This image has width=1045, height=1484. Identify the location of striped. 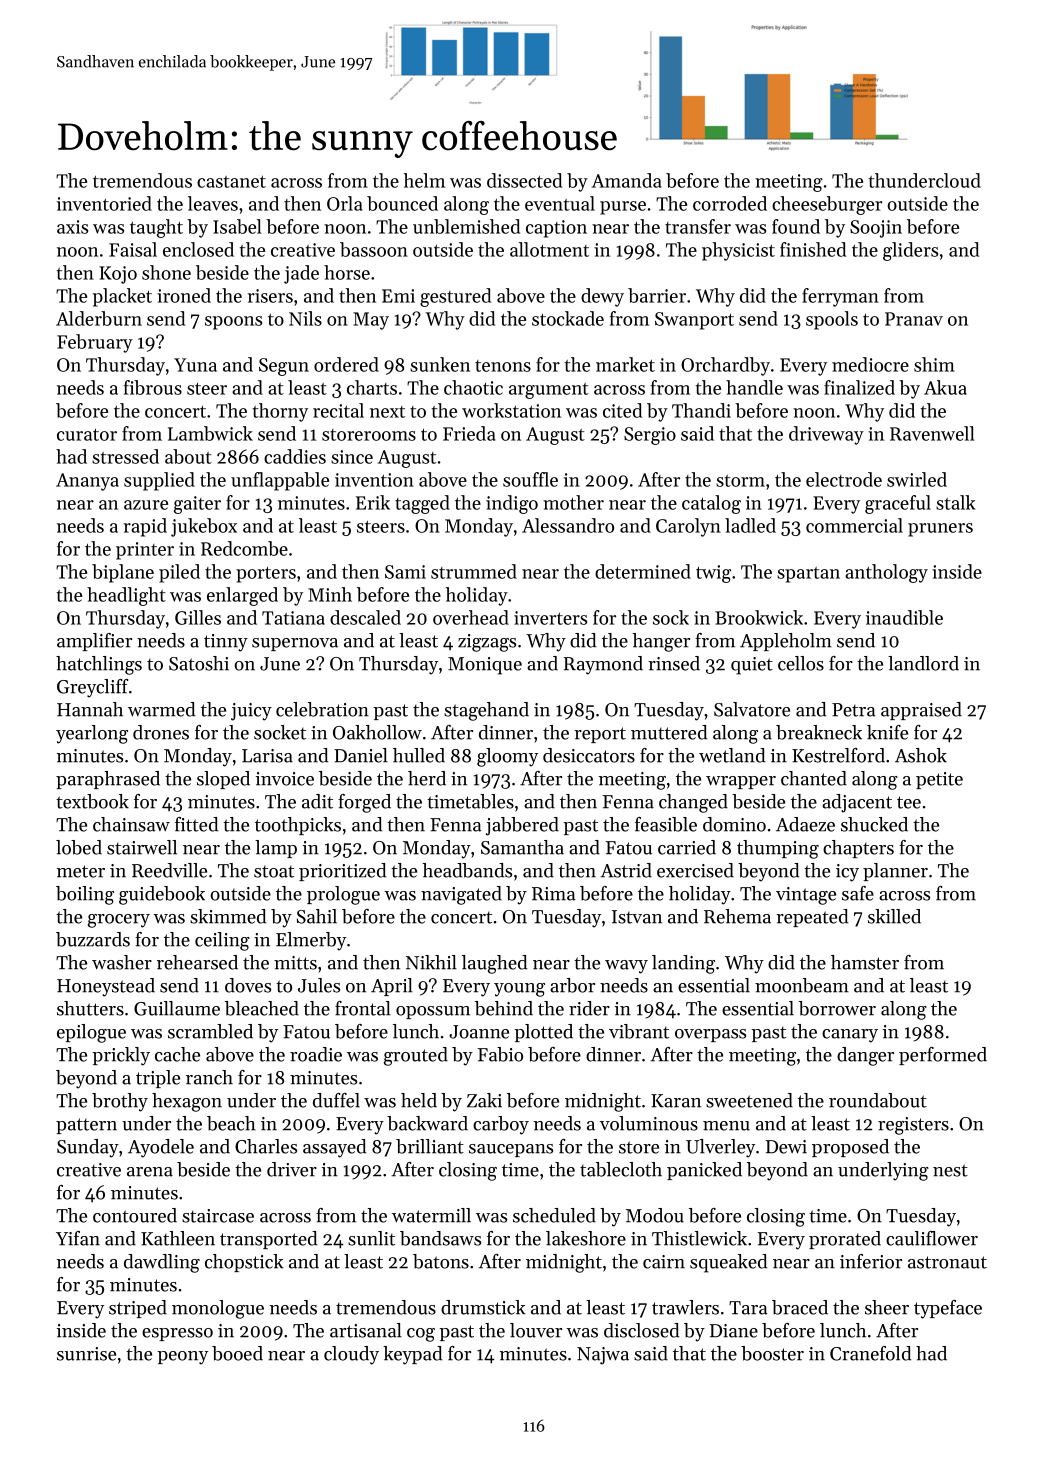
(138, 1309).
